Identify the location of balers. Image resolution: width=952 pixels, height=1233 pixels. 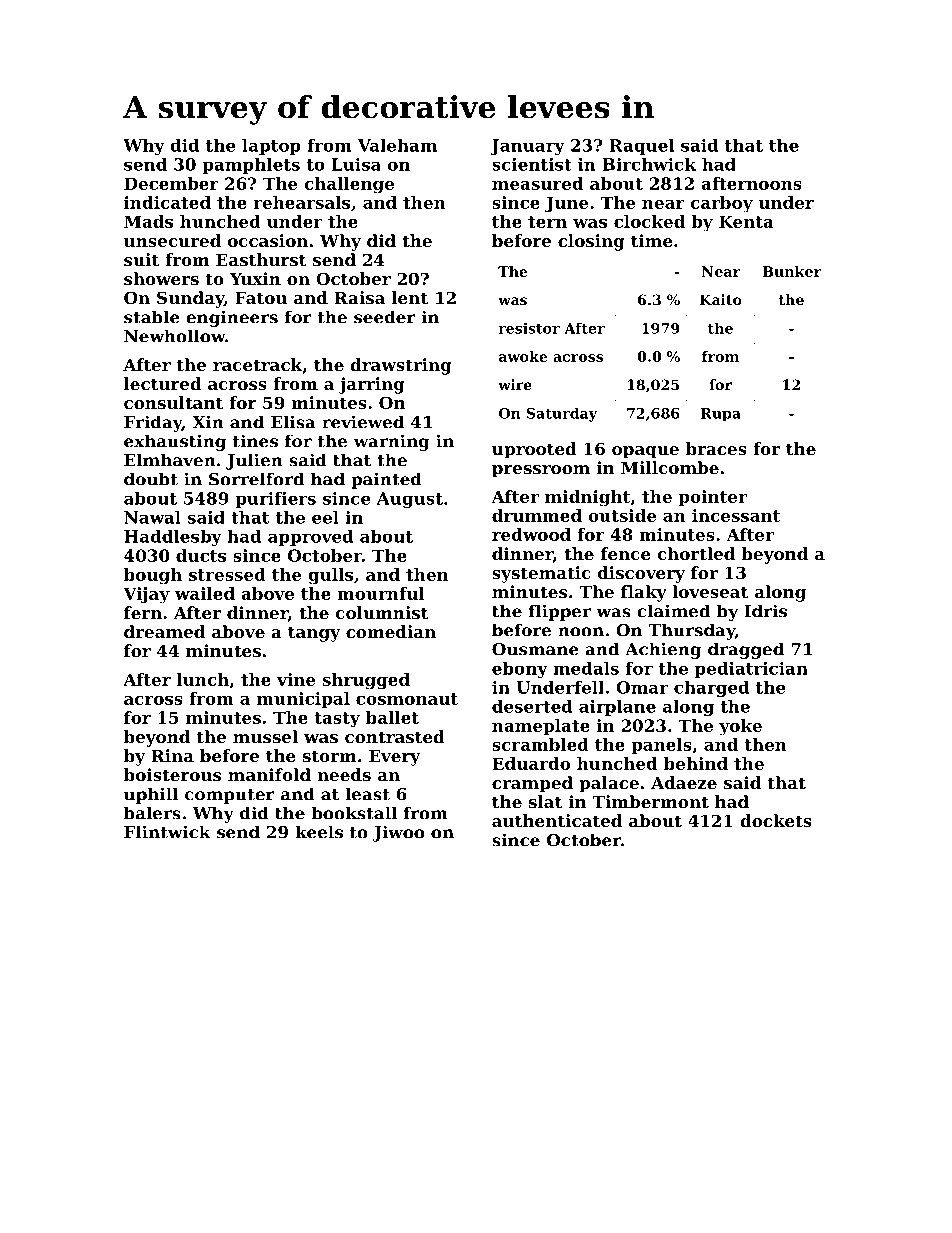
(152, 813).
